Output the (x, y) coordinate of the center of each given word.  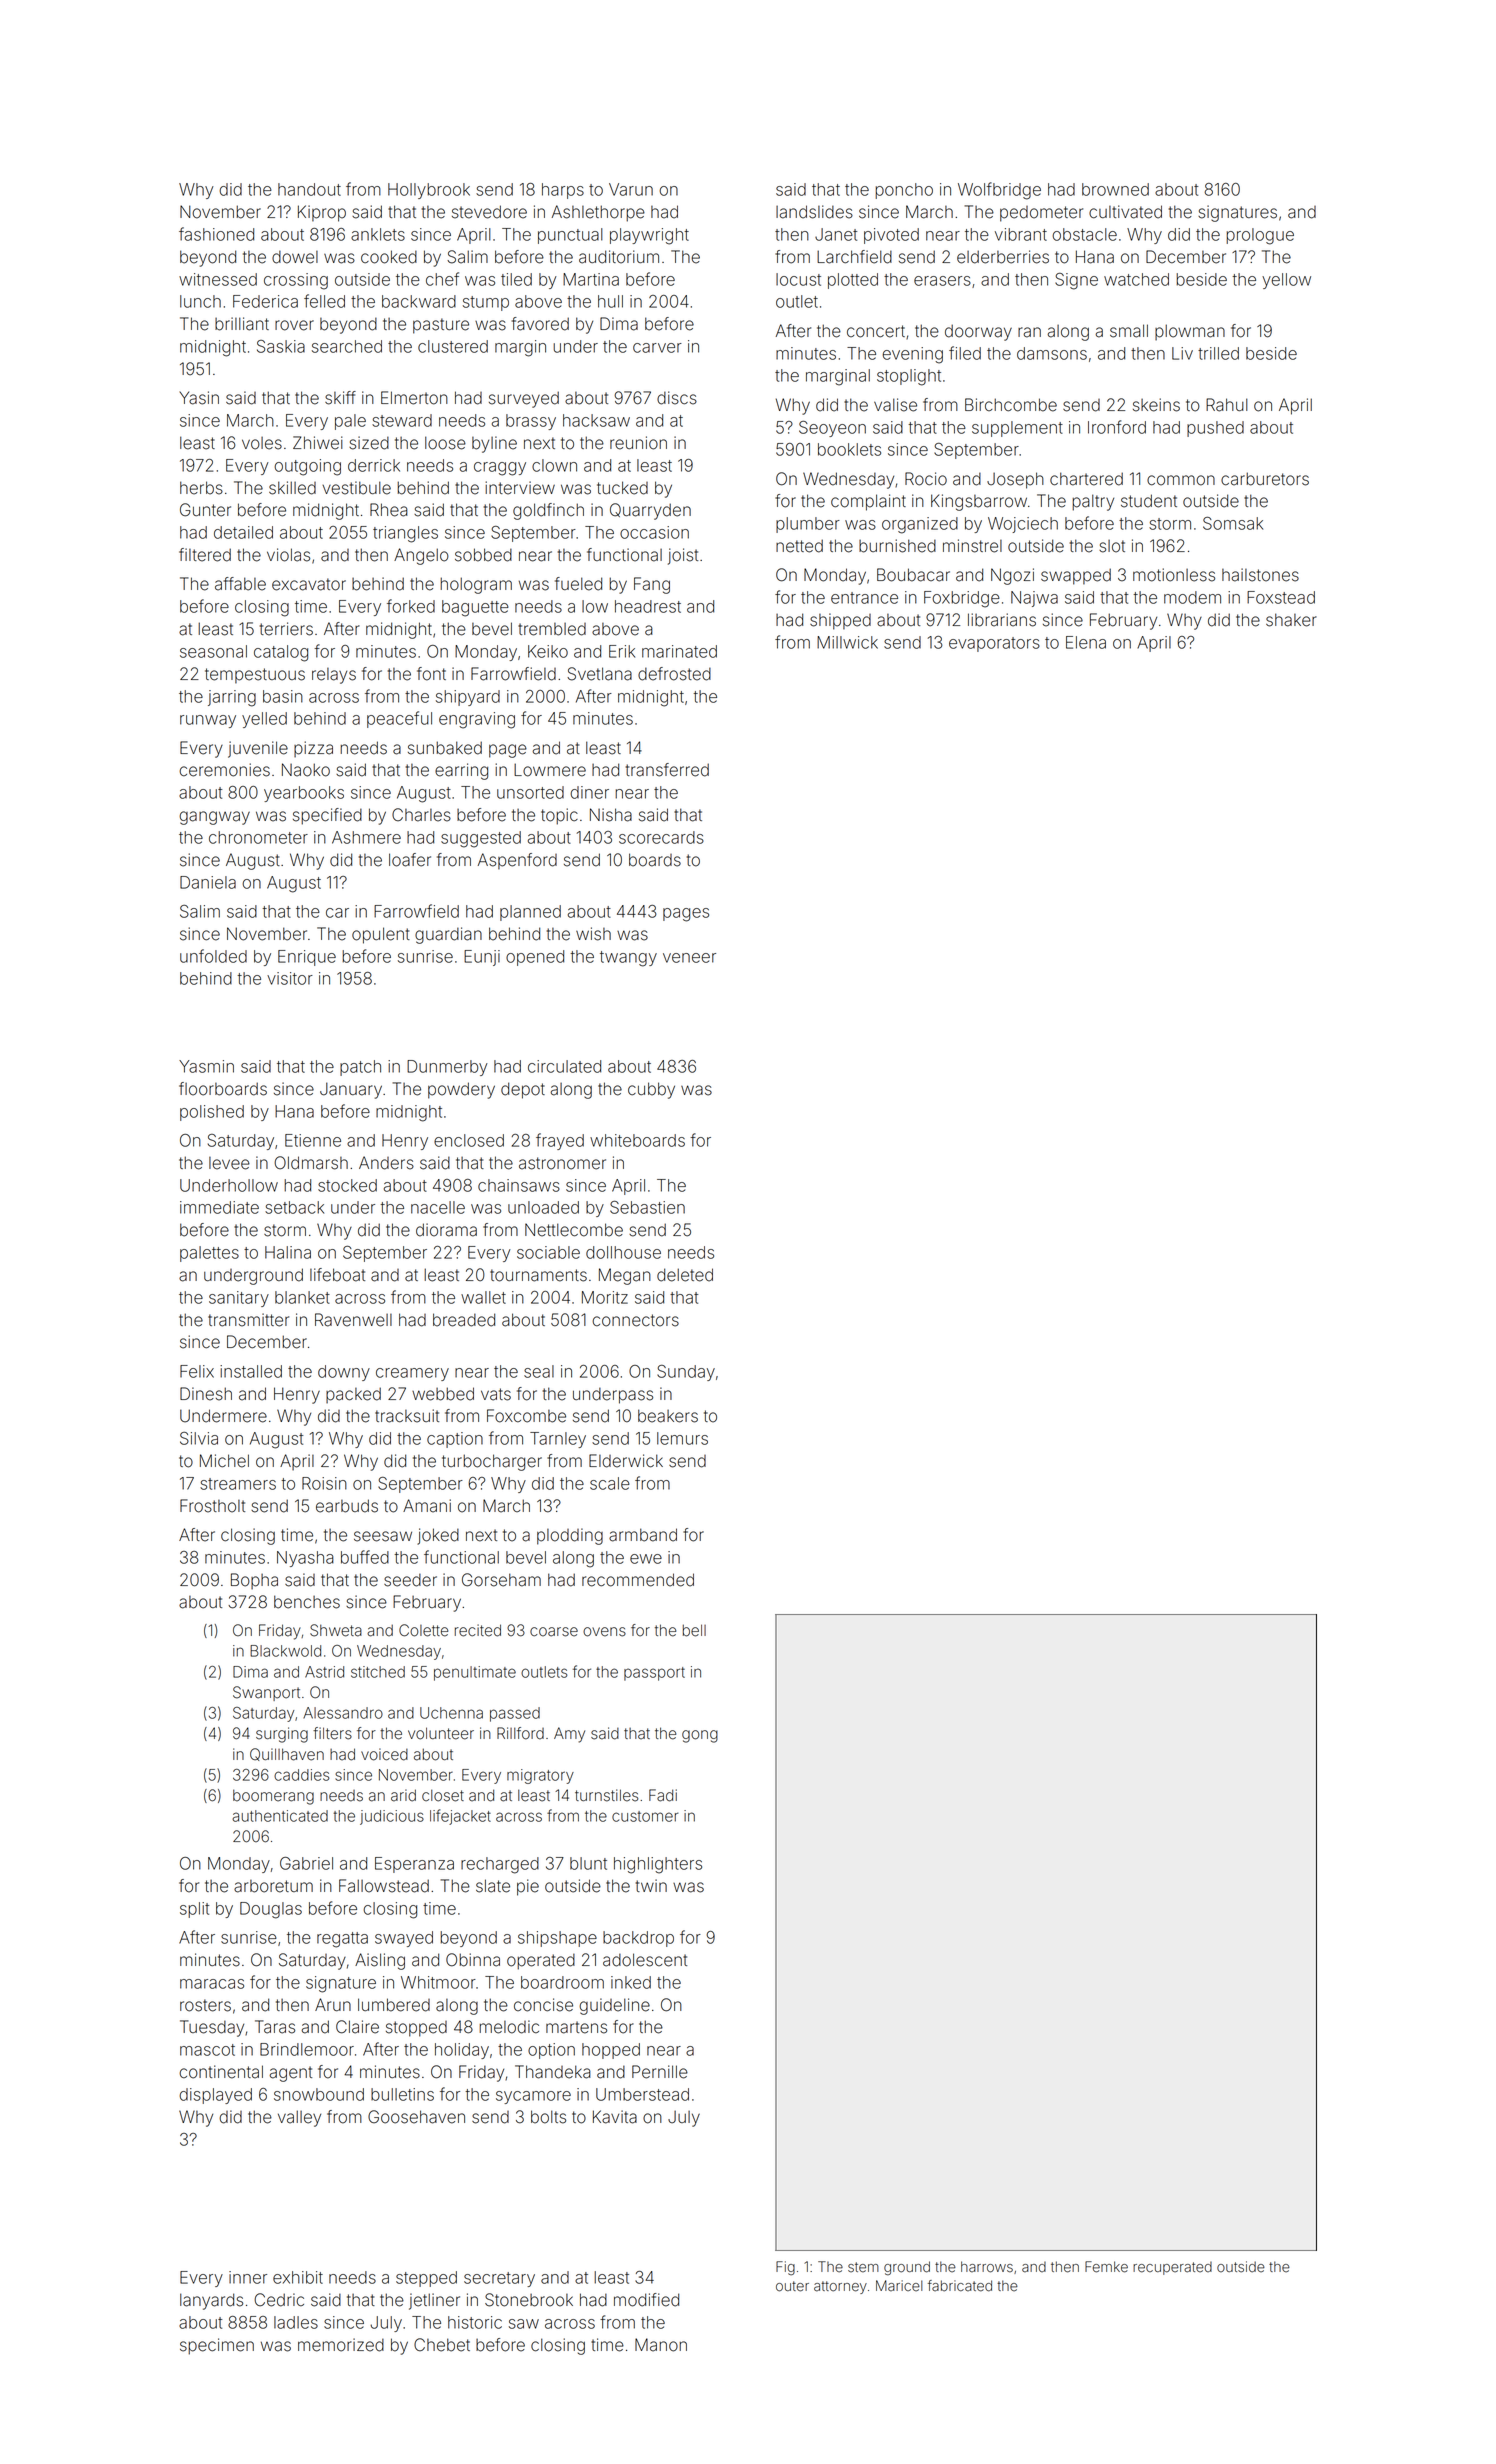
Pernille (660, 2072)
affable (240, 584)
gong (700, 1736)
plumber (808, 525)
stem (863, 2267)
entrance (864, 598)
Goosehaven (416, 2117)
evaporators (994, 644)
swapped (1076, 576)
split (194, 1910)
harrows (987, 2267)
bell (694, 1630)
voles (262, 443)
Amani (427, 1506)
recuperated (1172, 2268)
